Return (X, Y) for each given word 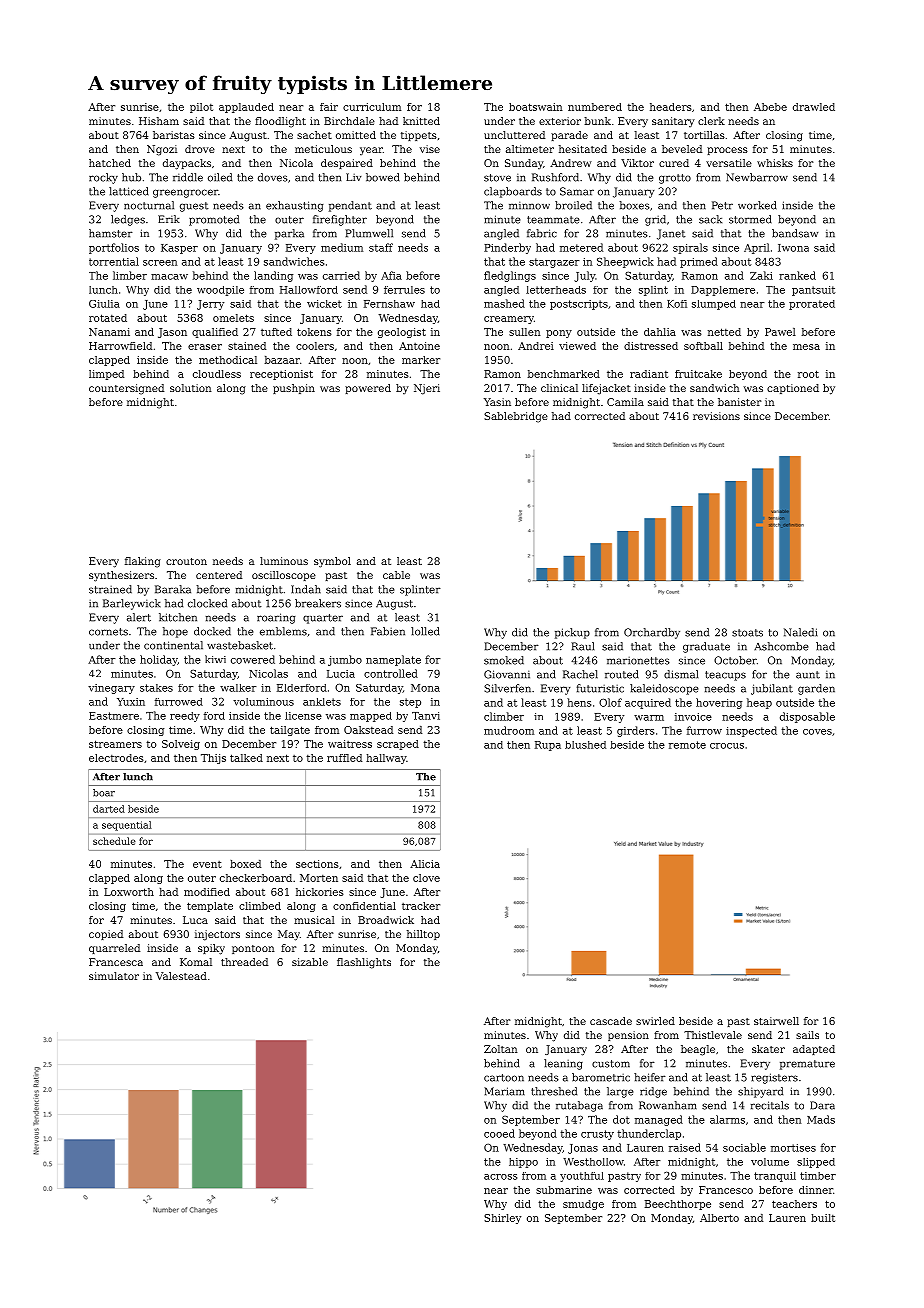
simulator (114, 976)
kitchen (178, 617)
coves (817, 732)
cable (396, 575)
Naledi (801, 632)
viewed (577, 346)
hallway (386, 759)
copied (106, 935)
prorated (812, 305)
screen (160, 263)
